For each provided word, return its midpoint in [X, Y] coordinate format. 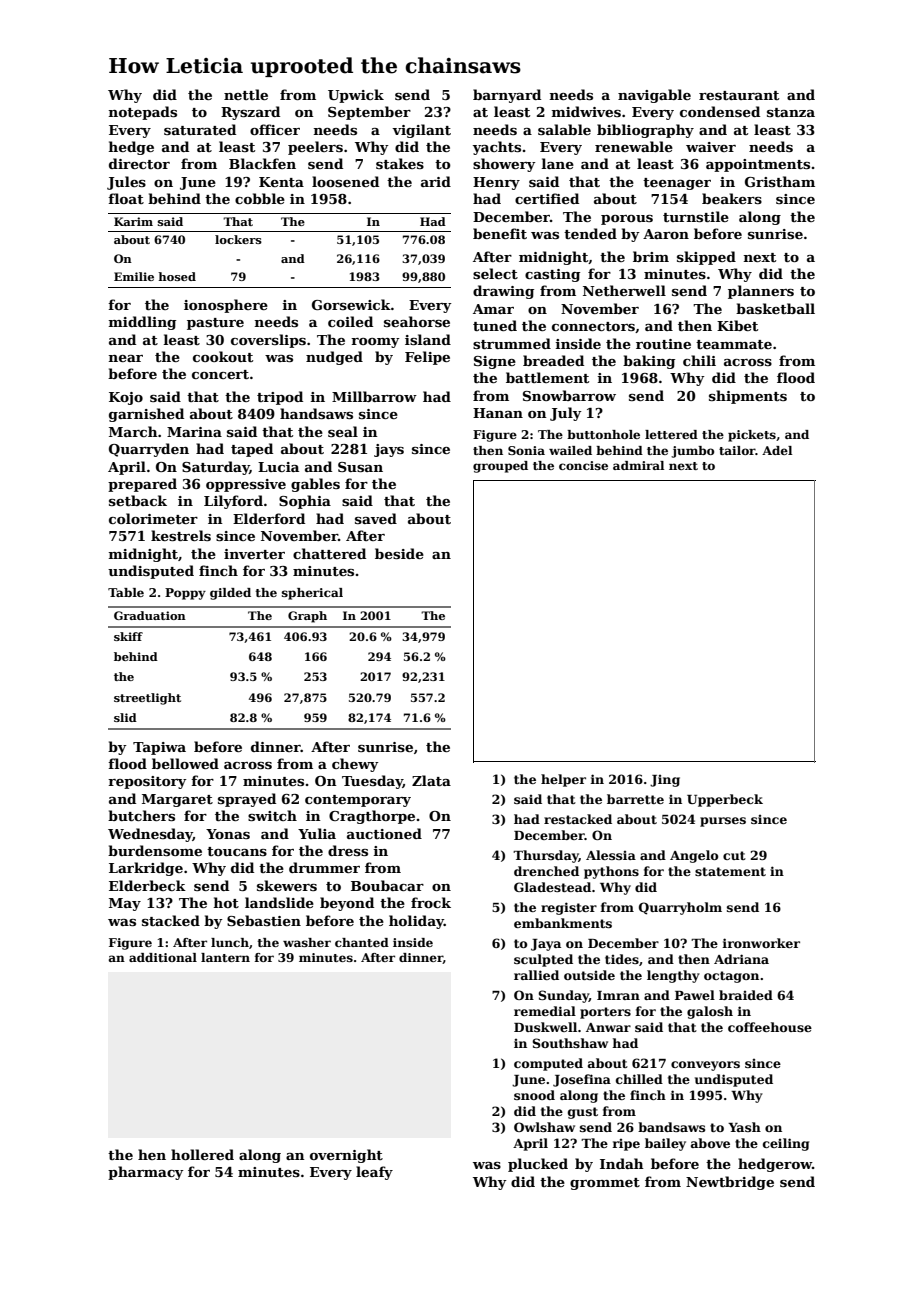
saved [376, 518]
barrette [635, 799]
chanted [362, 942]
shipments [748, 397]
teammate [734, 344]
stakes [400, 163]
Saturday [216, 468]
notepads [143, 113]
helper [563, 780]
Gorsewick [351, 304]
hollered [202, 1154]
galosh [710, 1012]
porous [627, 220]
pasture [215, 324]
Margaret [177, 800]
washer [307, 942]
